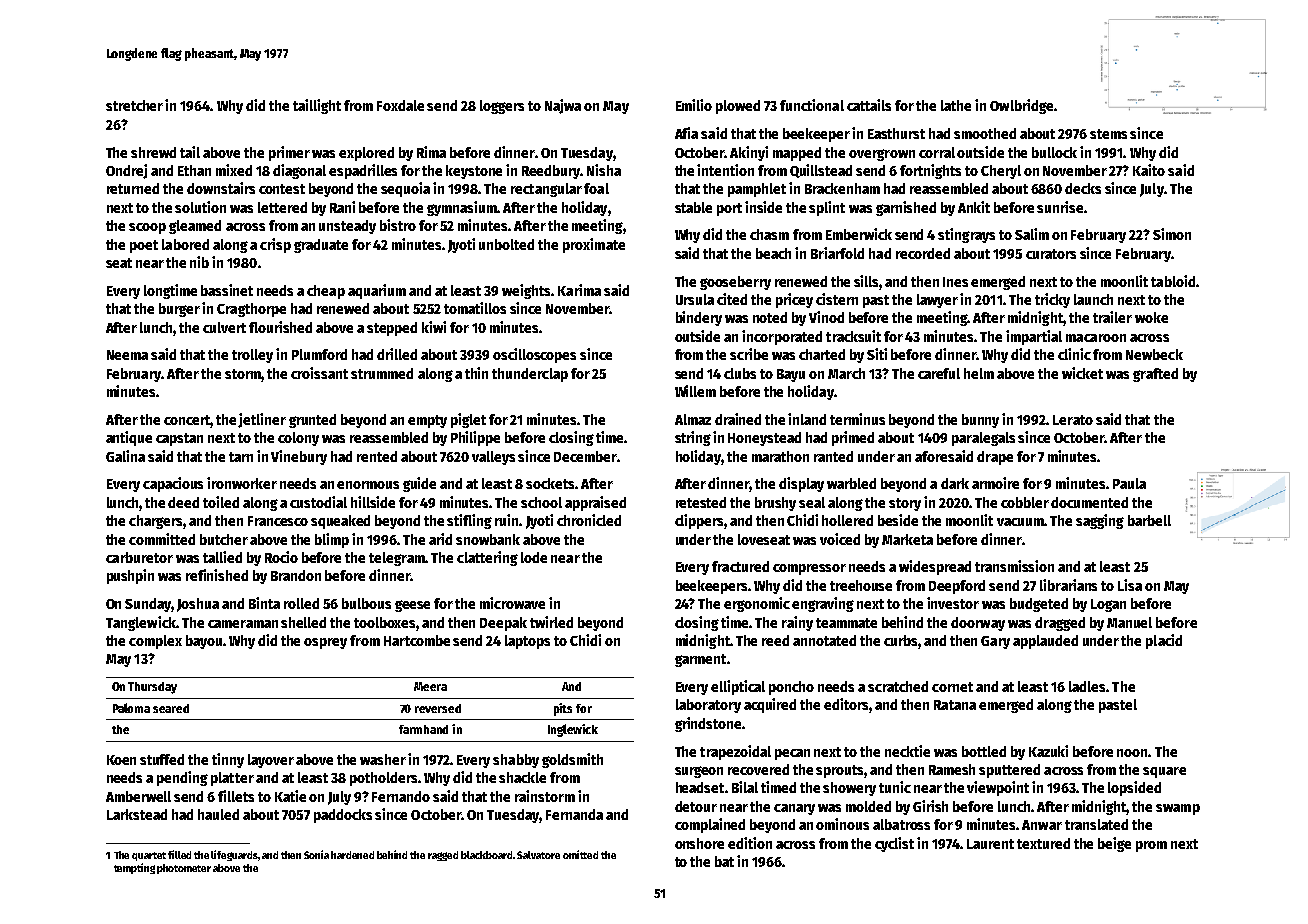 The height and width of the page is (924, 1308). Describe the element at coordinates (1132, 753) in the page. I see `noon` at that location.
